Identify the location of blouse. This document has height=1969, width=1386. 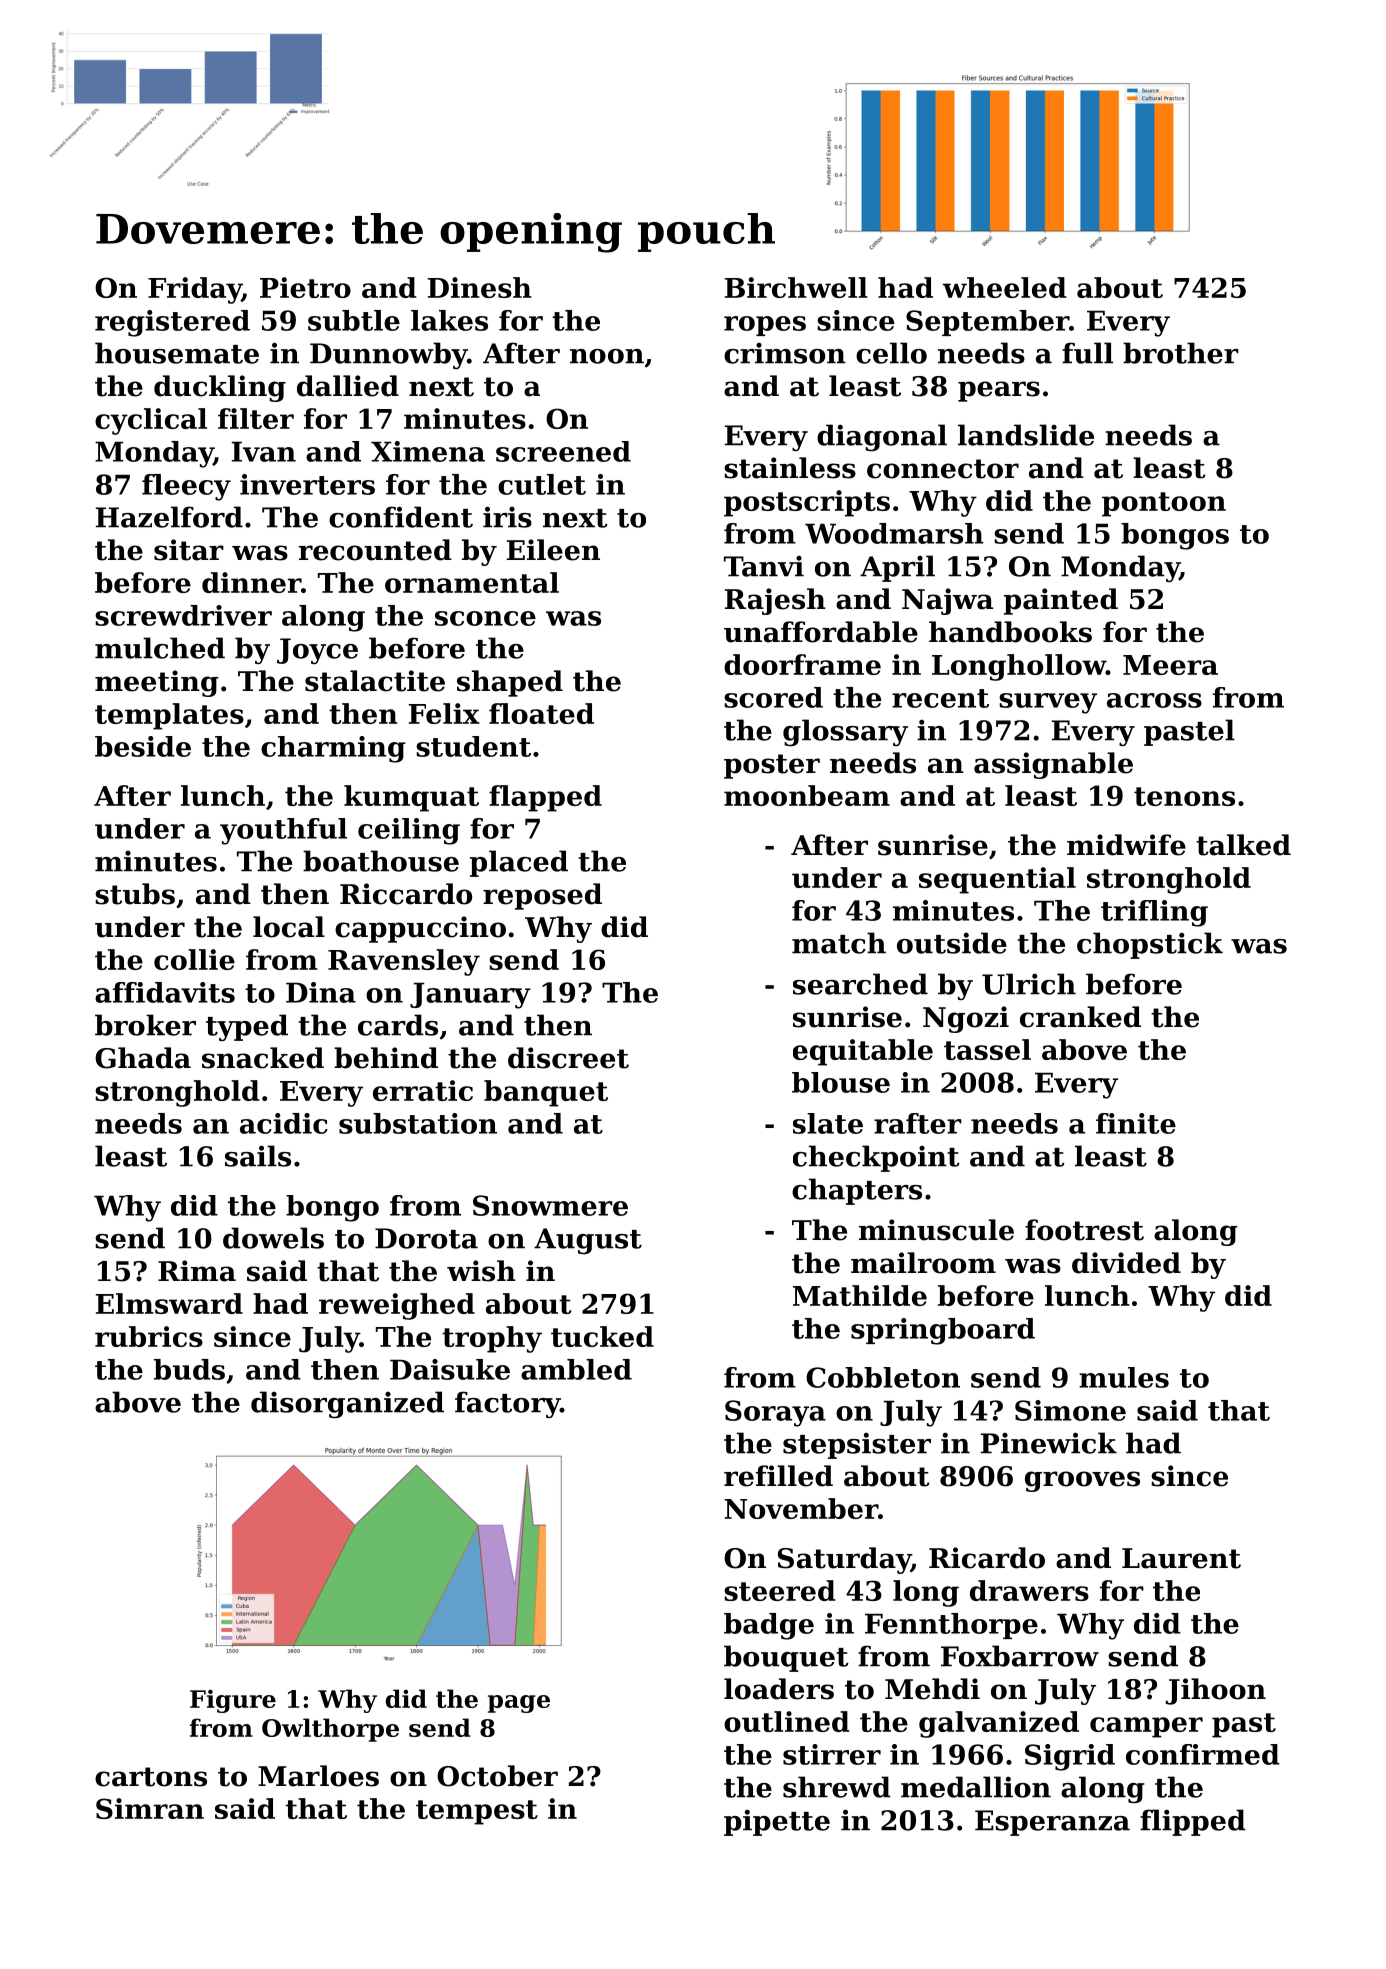
(841, 1082).
